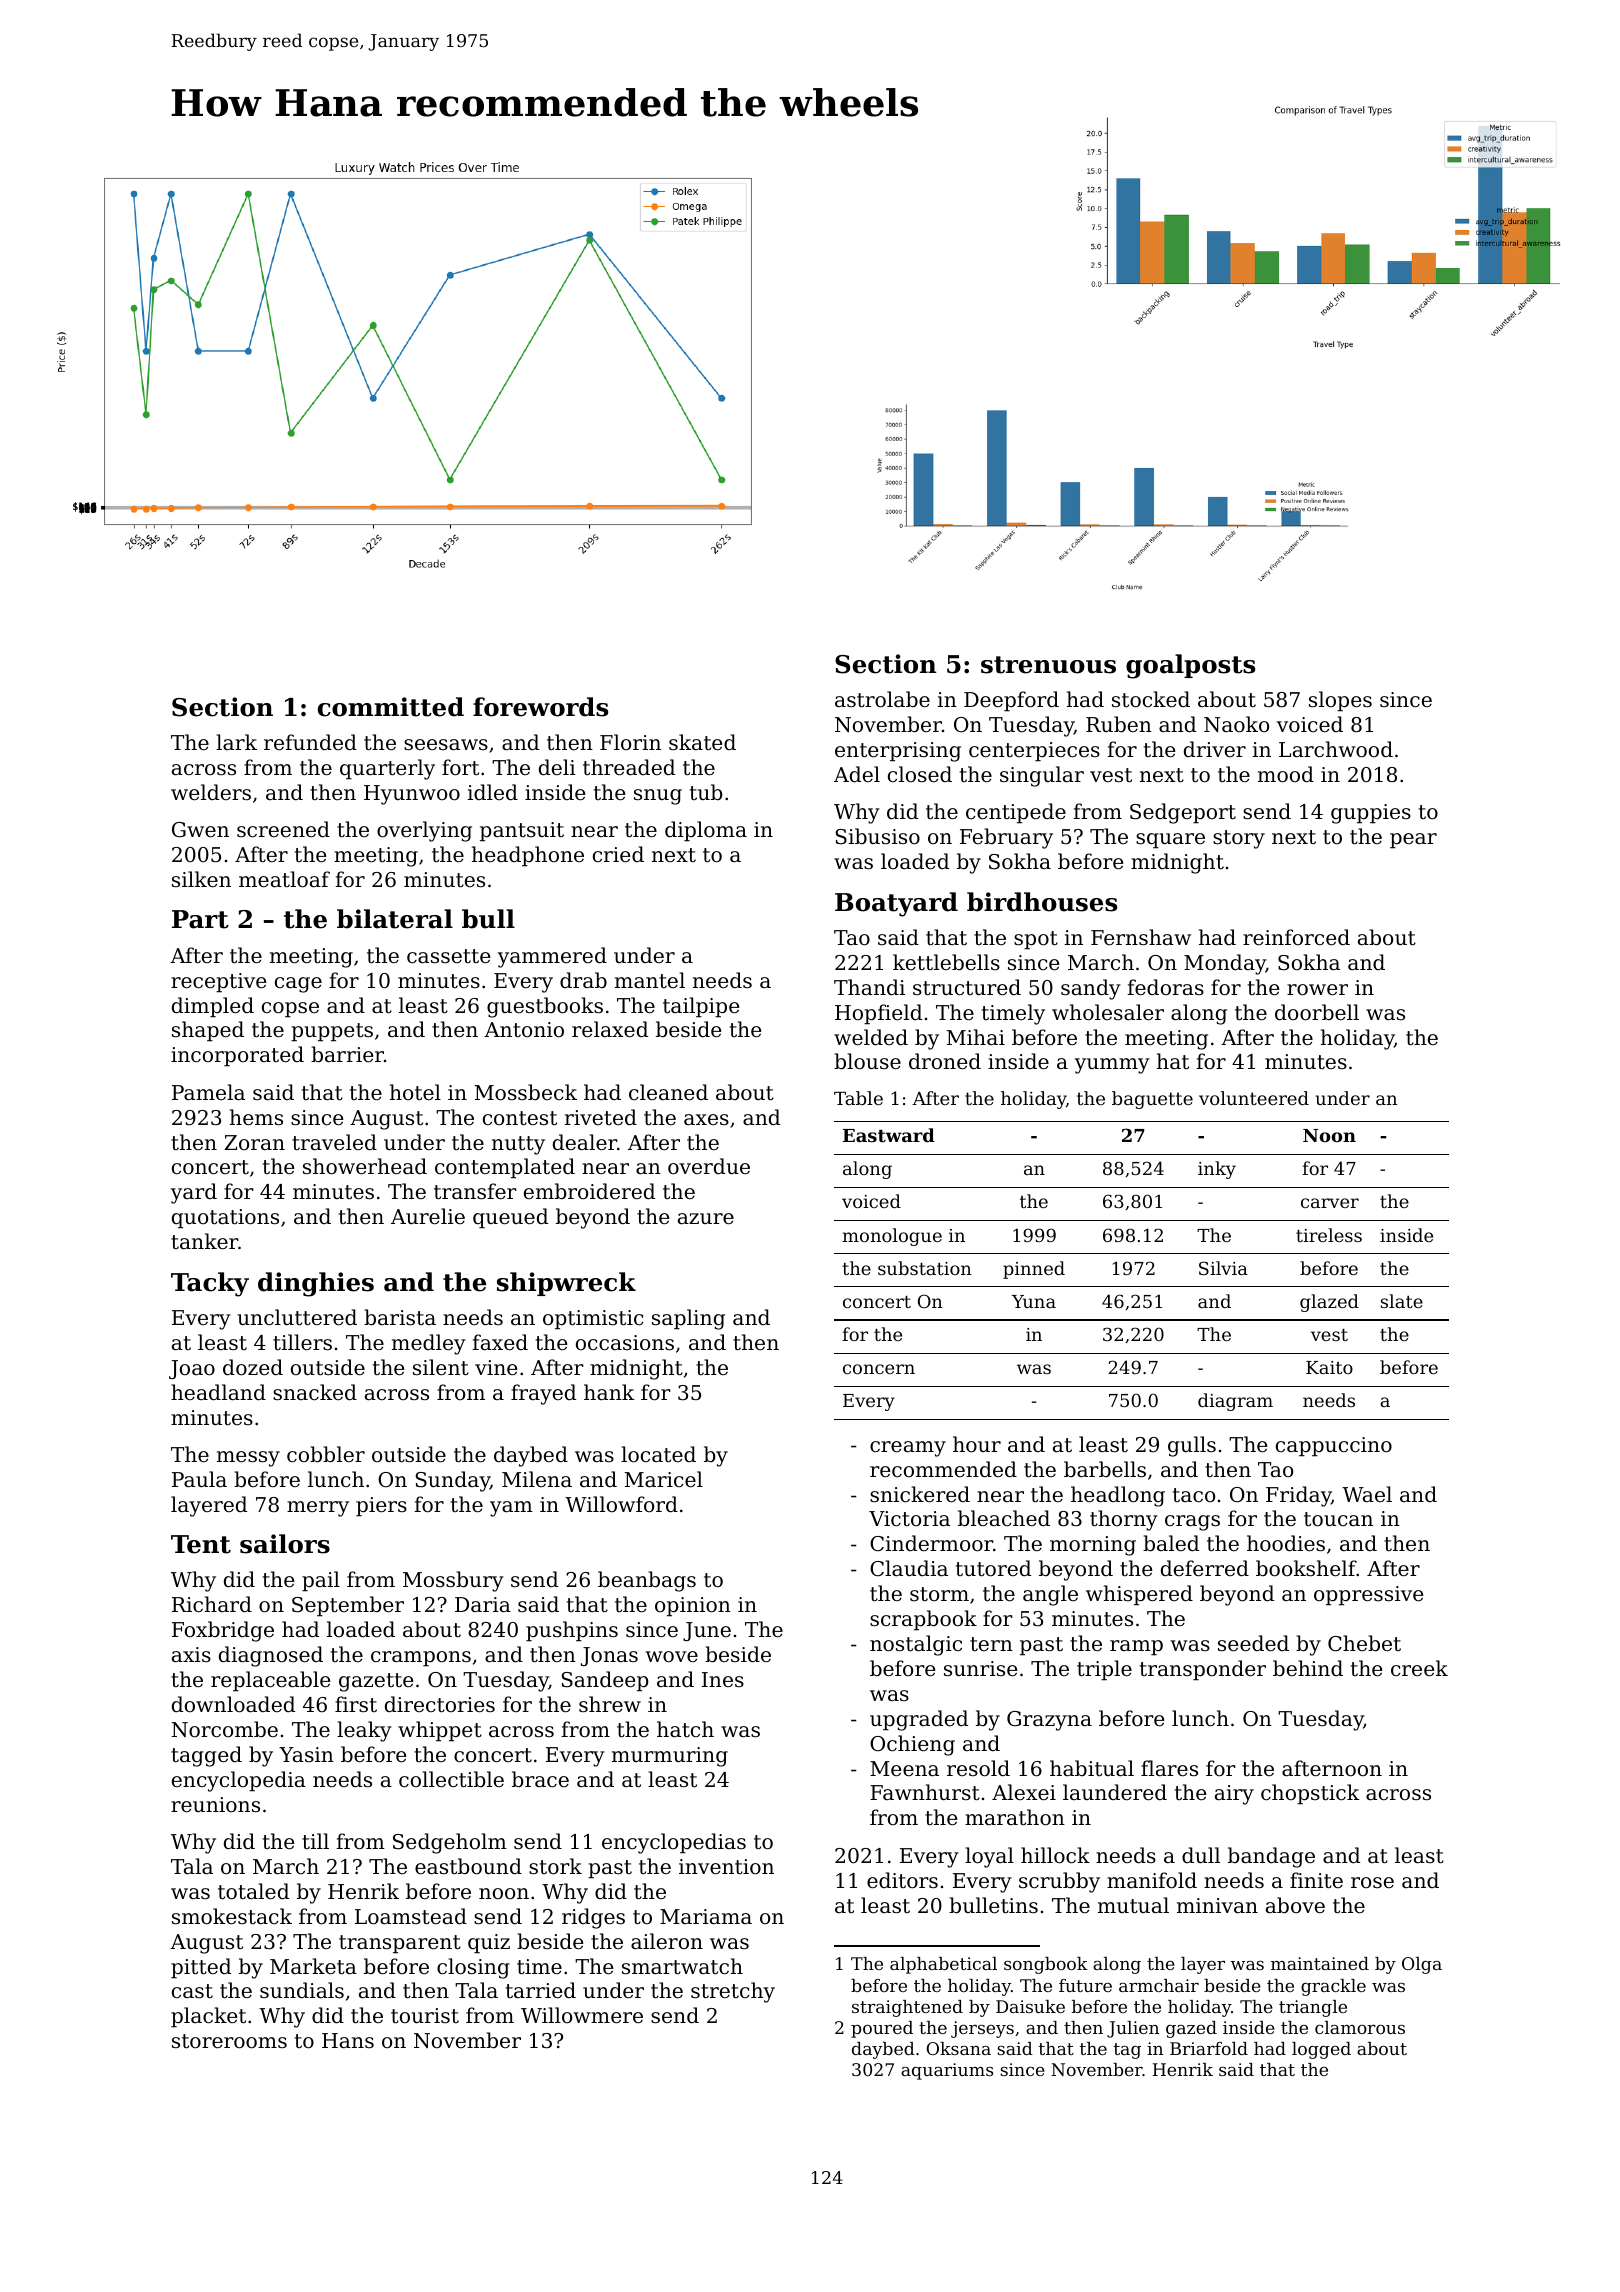 The image size is (1620, 2292). What do you see at coordinates (1151, 699) in the image?
I see `stocked` at bounding box center [1151, 699].
